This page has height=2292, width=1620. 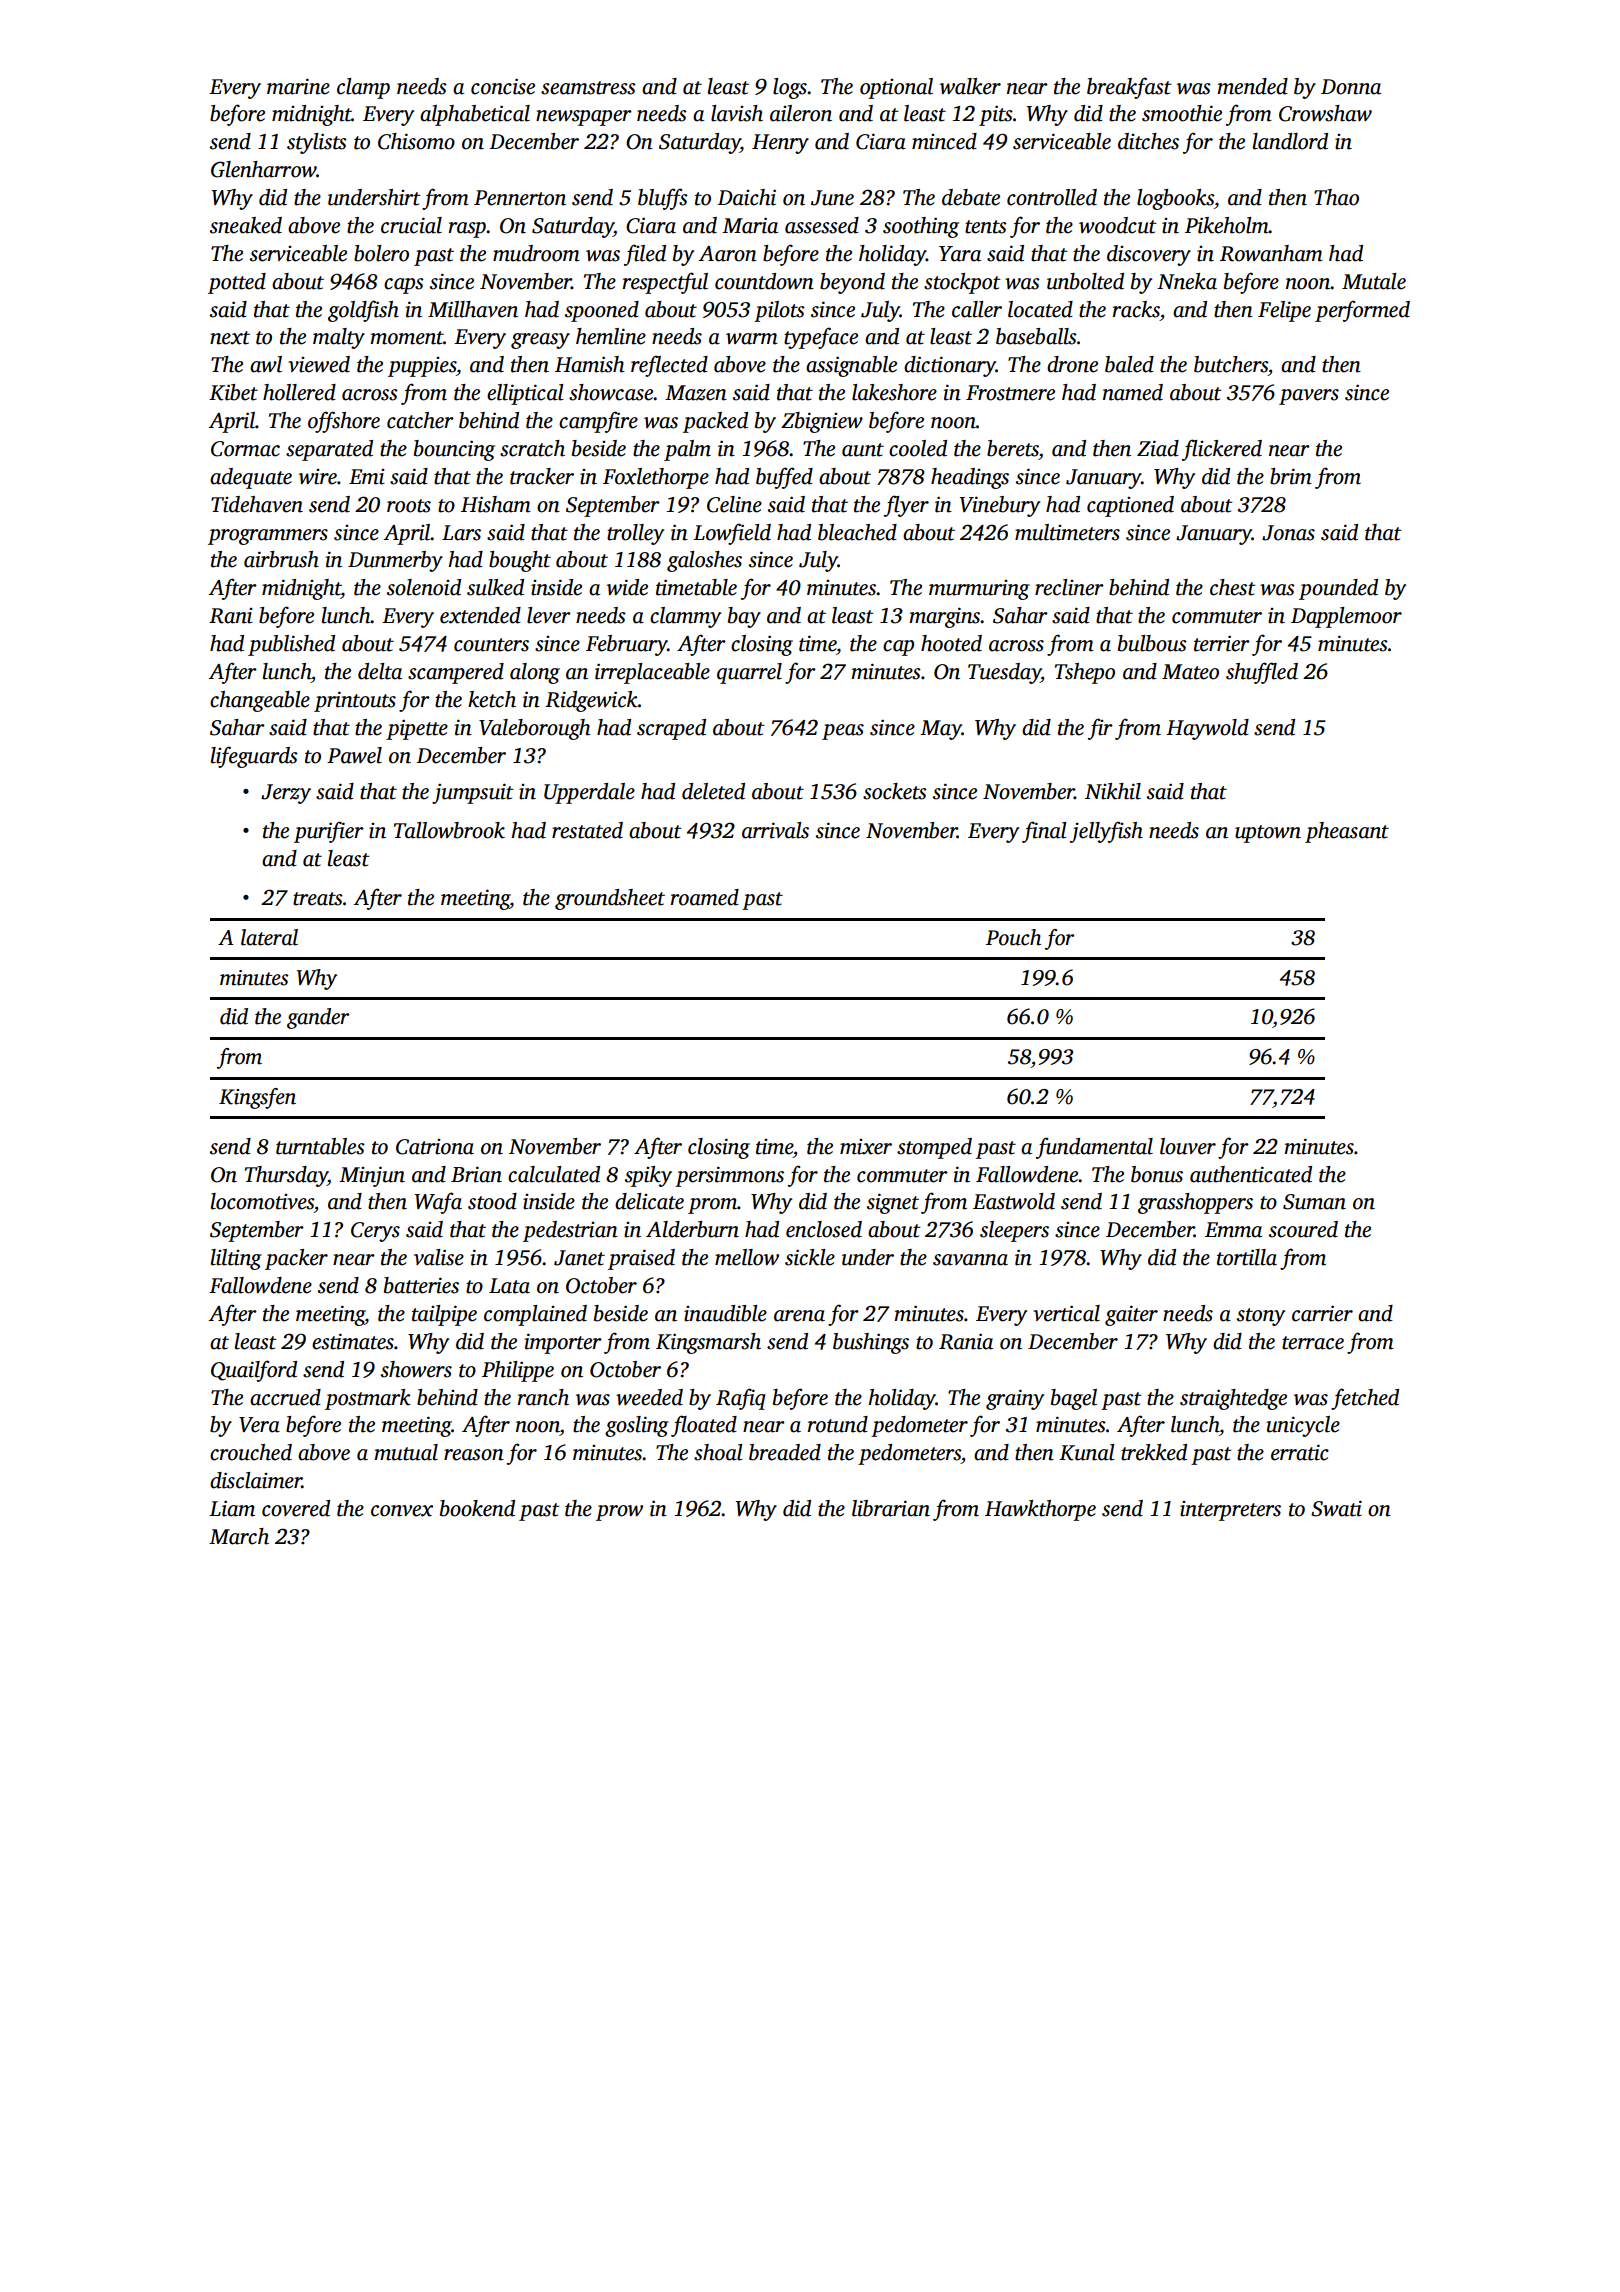 I want to click on logs, so click(x=790, y=88).
